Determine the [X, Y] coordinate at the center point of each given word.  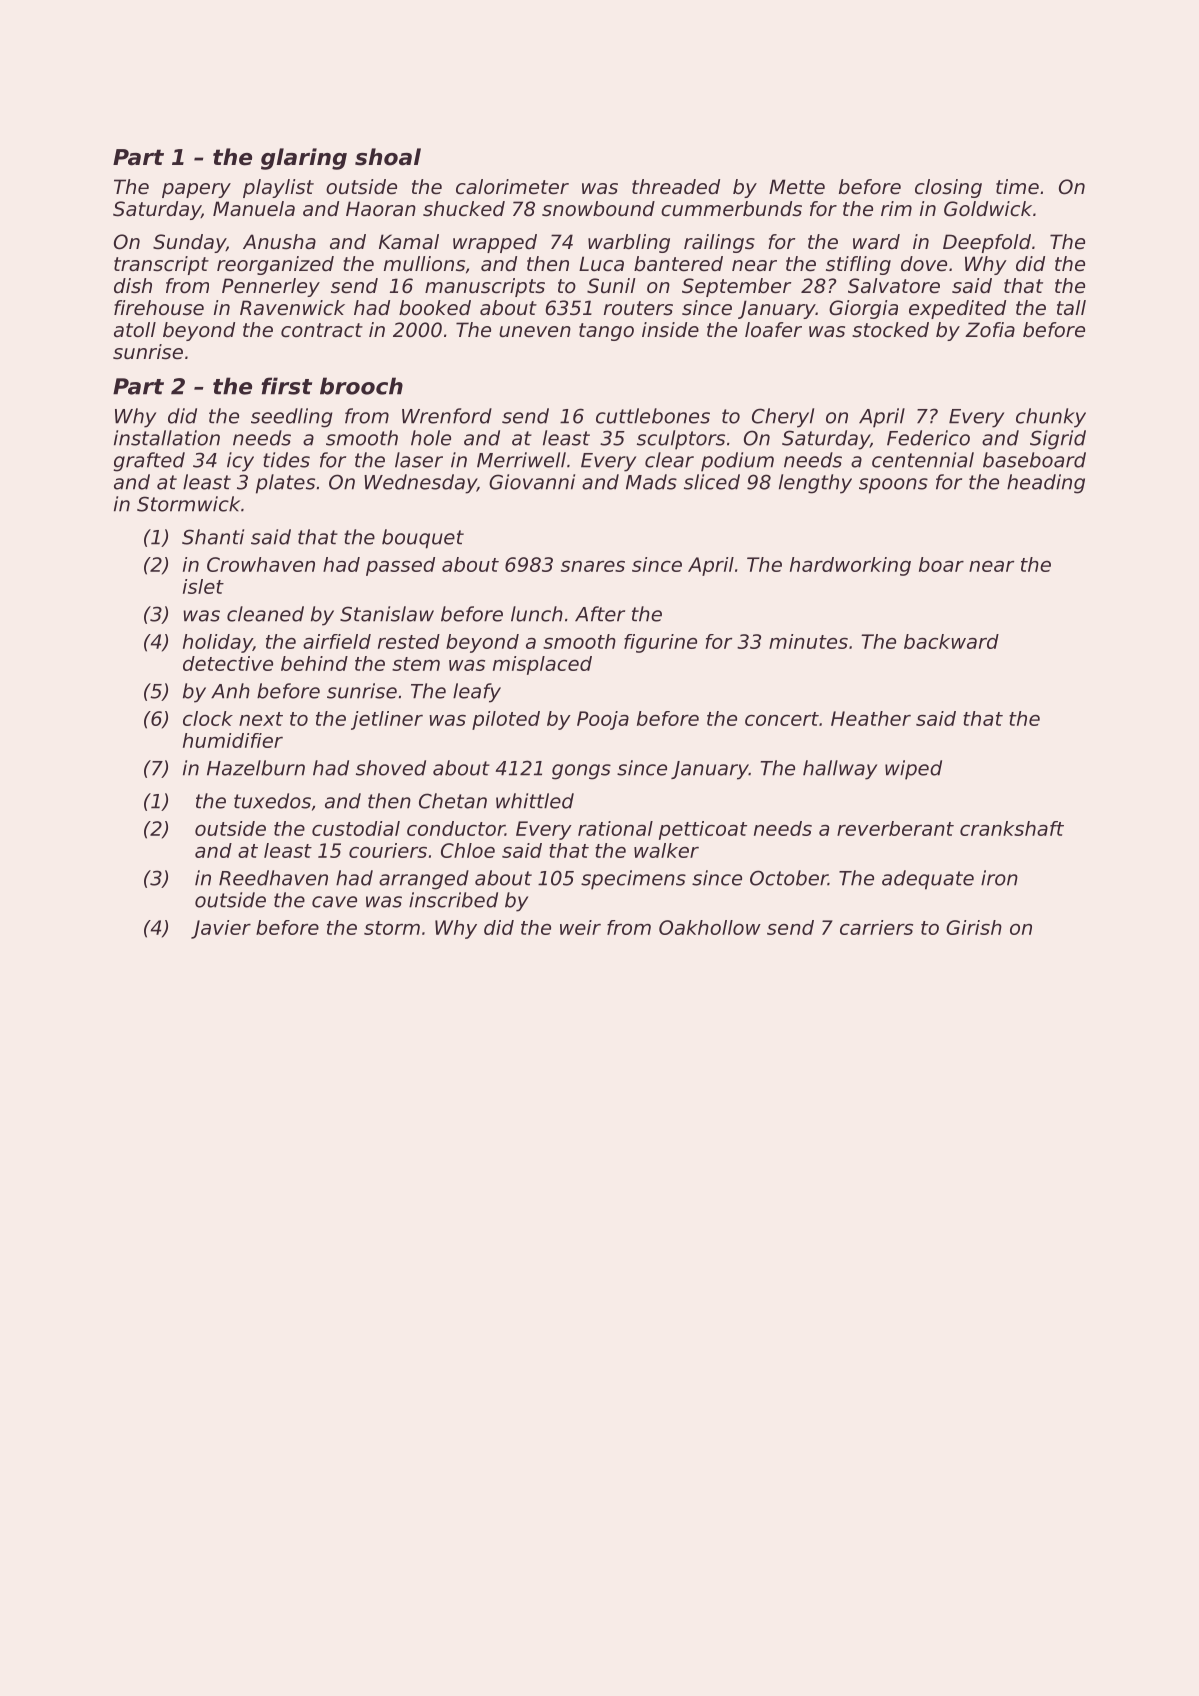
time [1017, 187]
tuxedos [272, 801]
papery [196, 190]
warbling [629, 243]
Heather [871, 718]
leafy [477, 693]
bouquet [423, 539]
